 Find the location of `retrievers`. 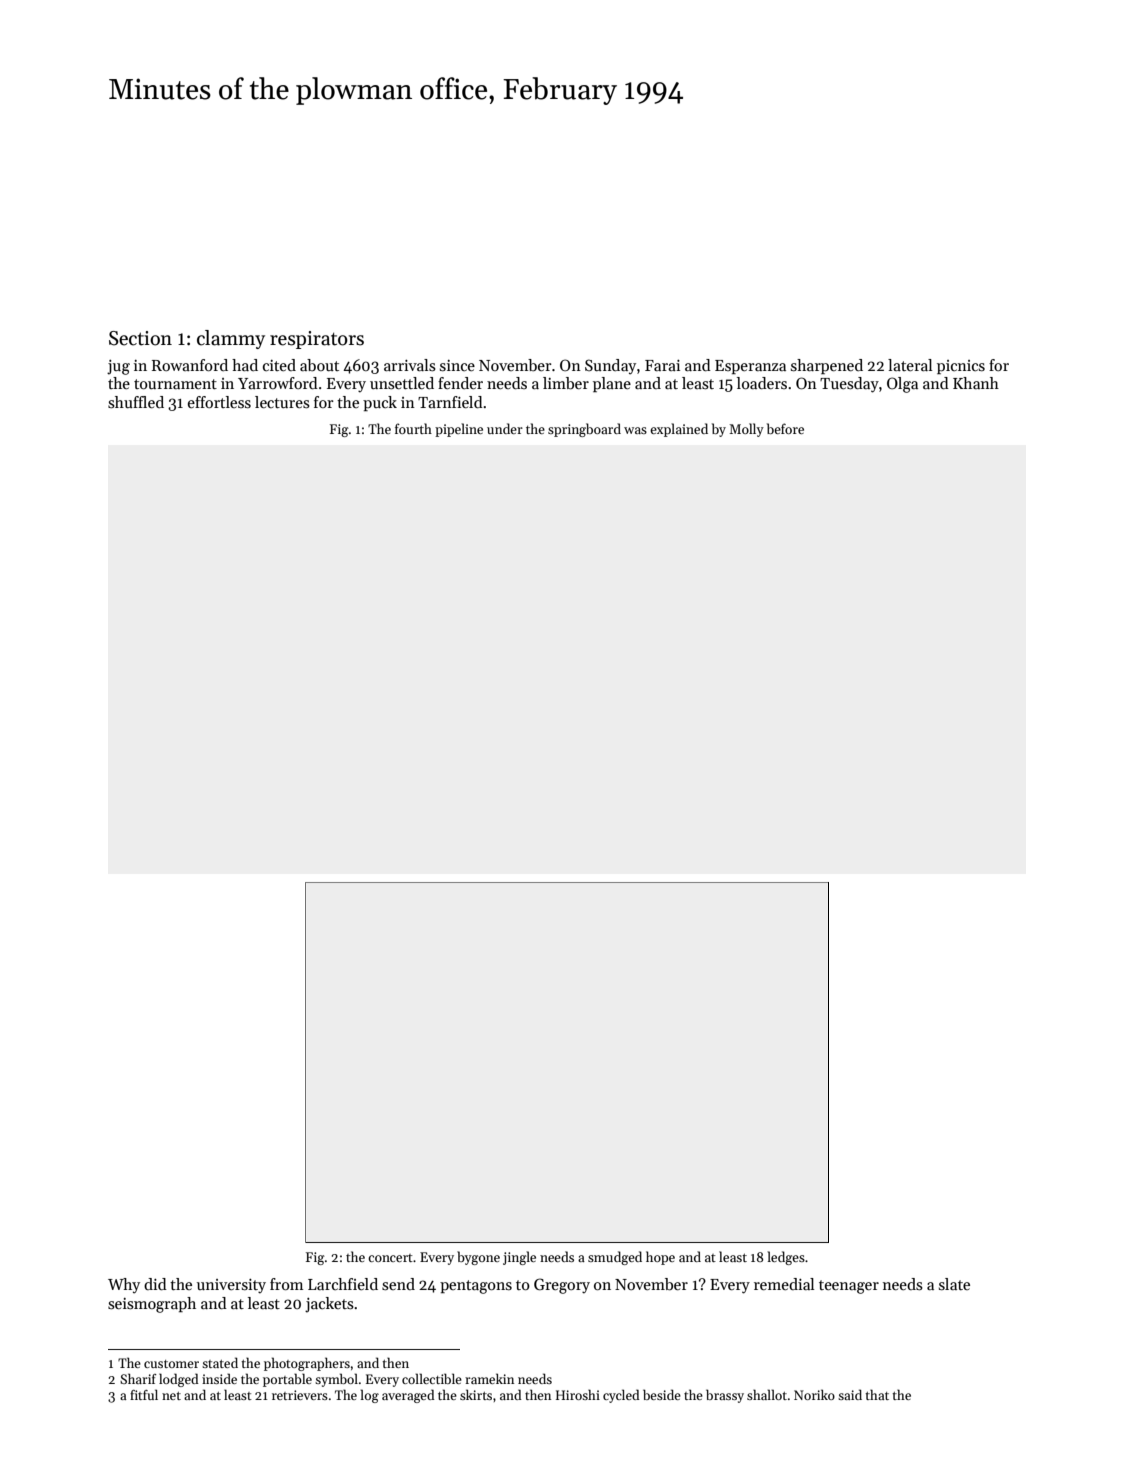

retrievers is located at coordinates (300, 1395).
